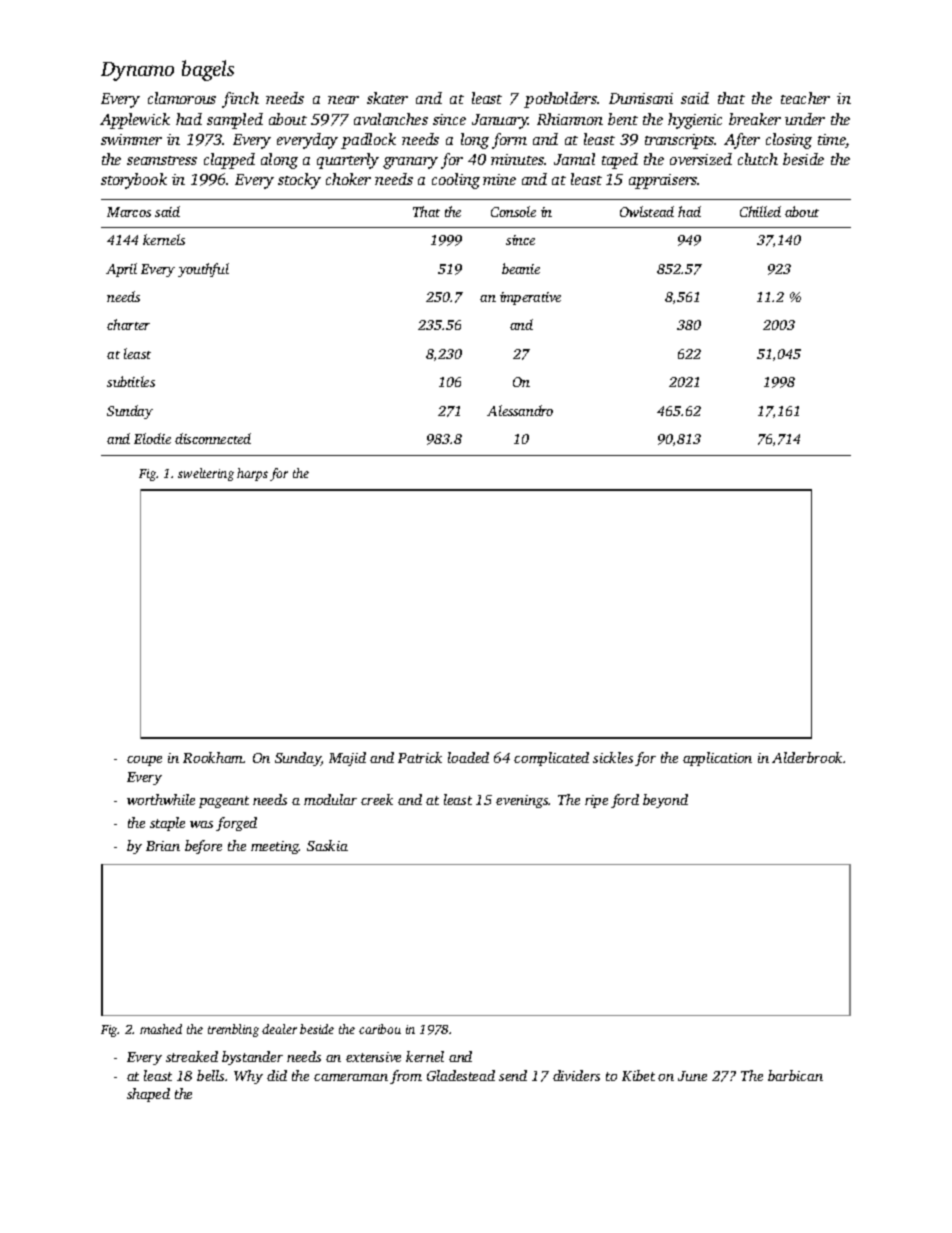  Describe the element at coordinates (387, 98) in the screenshot. I see `skater` at that location.
